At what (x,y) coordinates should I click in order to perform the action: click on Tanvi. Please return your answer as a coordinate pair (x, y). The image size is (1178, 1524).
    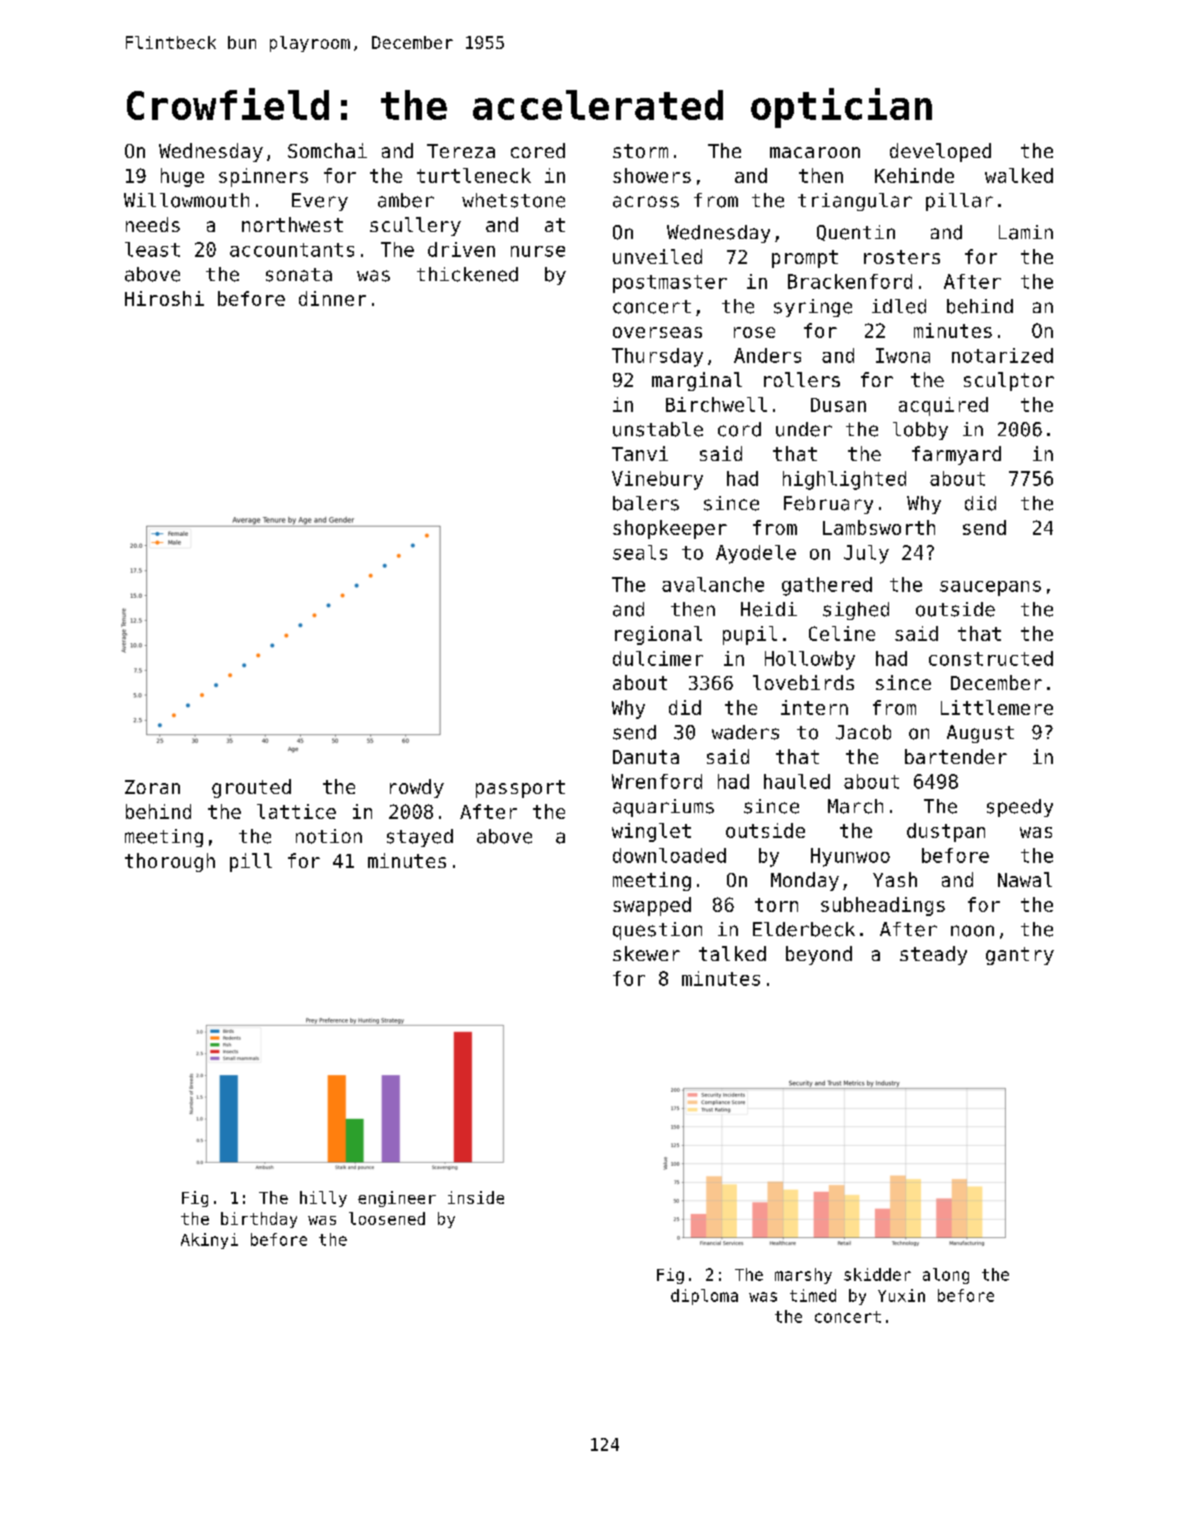
    Looking at the image, I should click on (640, 453).
